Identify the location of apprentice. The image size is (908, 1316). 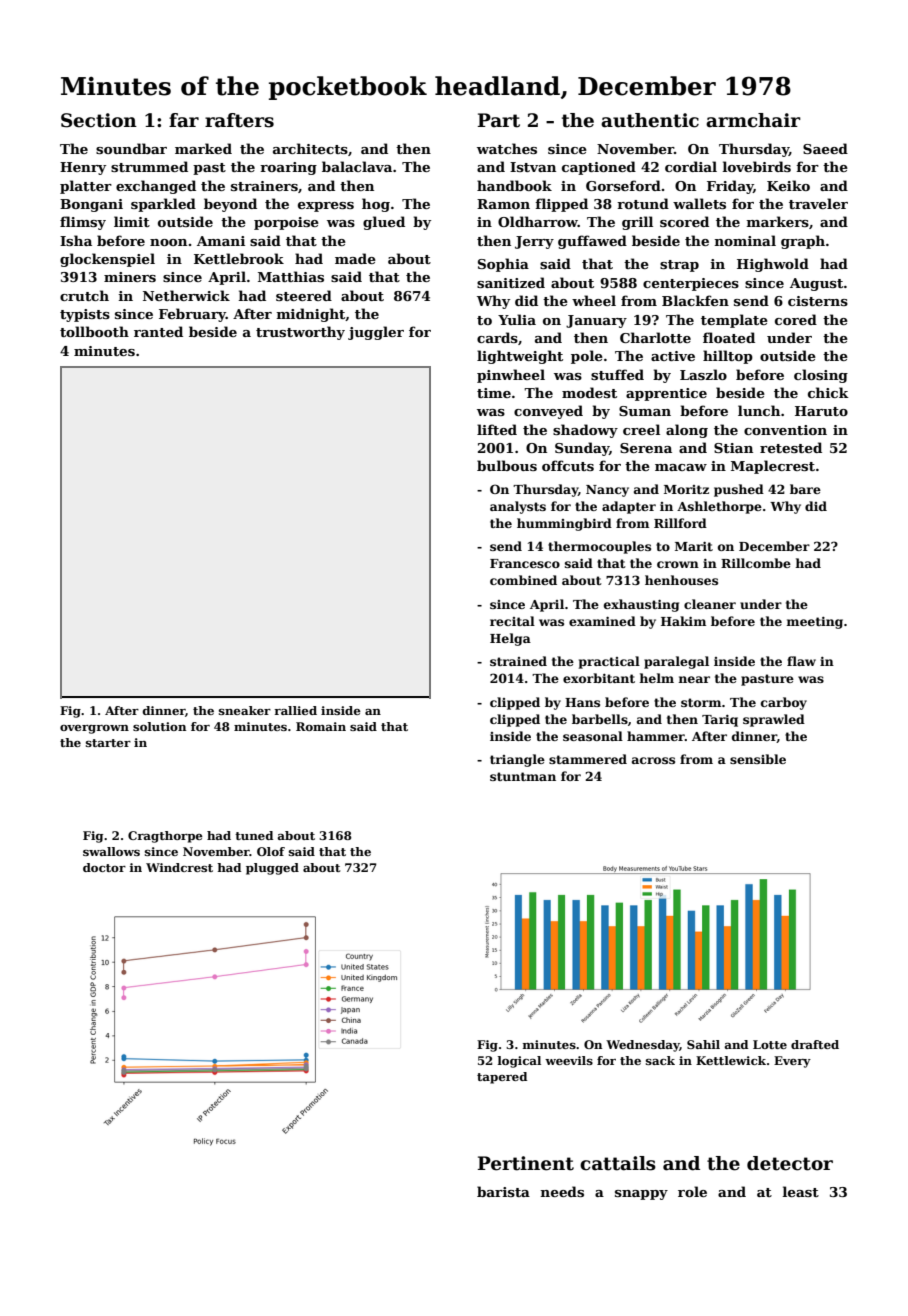
(666, 394).
